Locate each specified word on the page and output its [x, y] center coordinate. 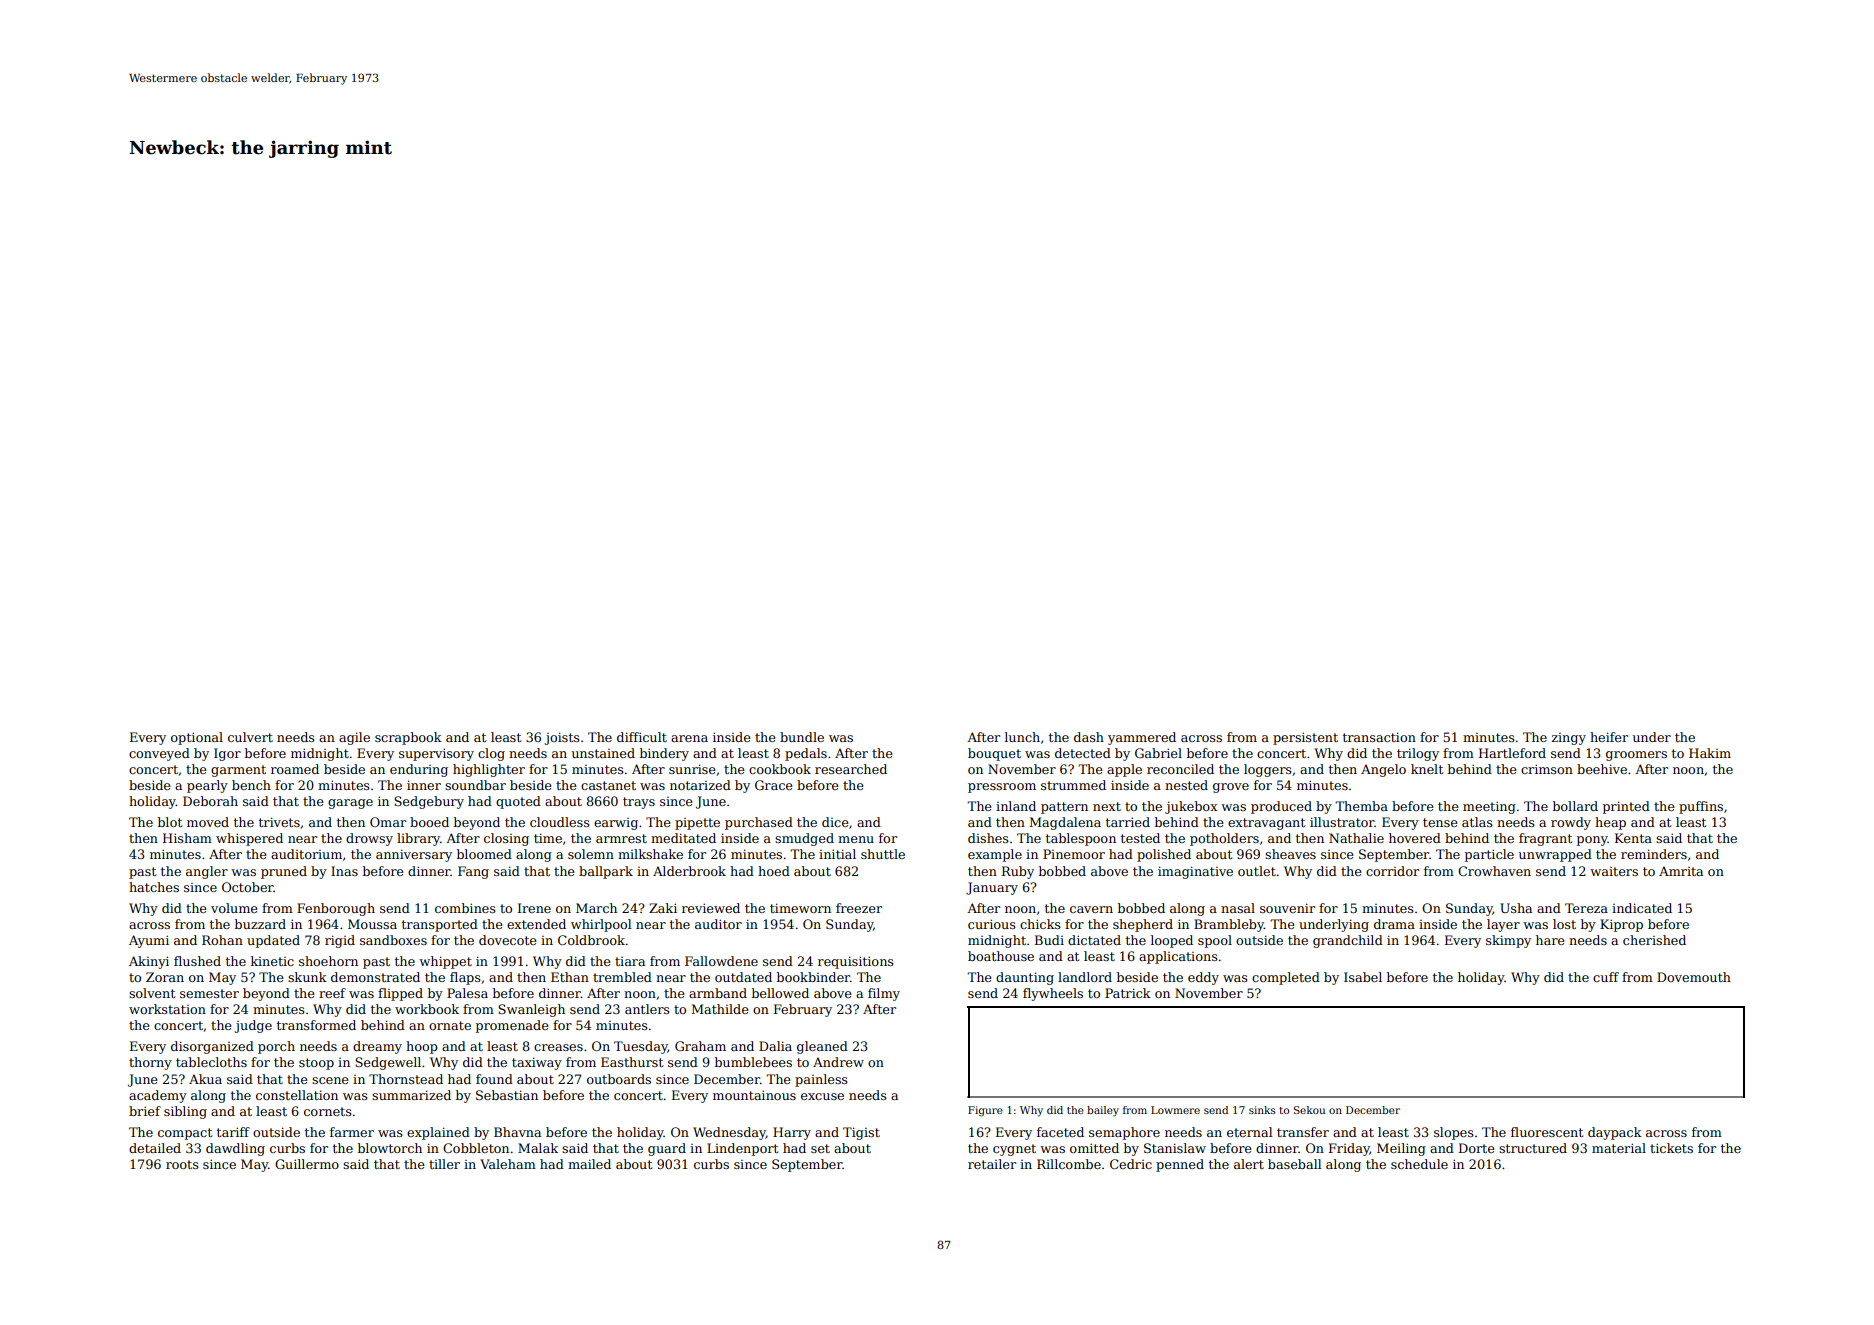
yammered [1142, 738]
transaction [1379, 737]
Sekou [1309, 1110]
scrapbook [408, 738]
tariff [233, 1132]
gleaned [822, 1047]
